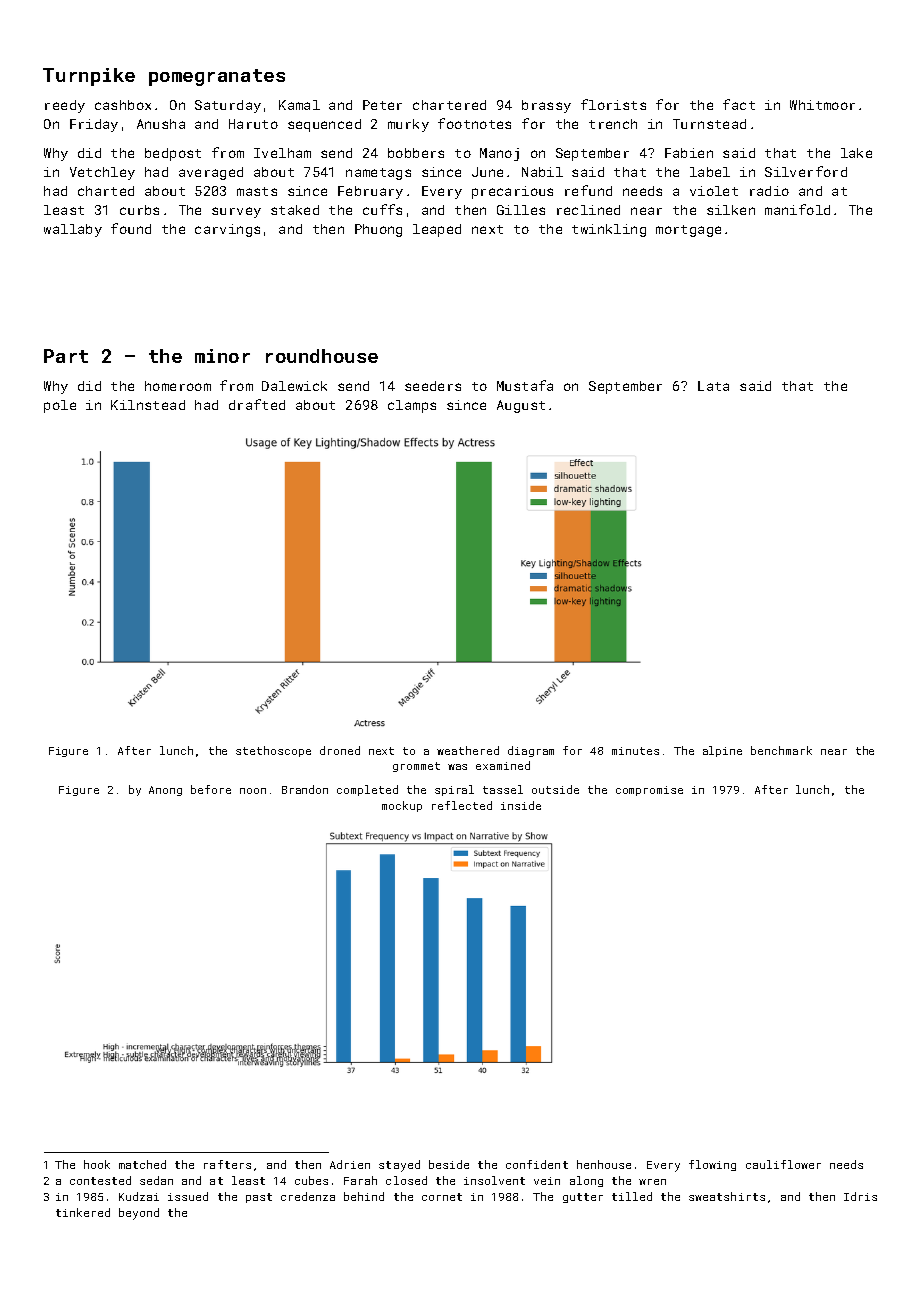  I want to click on Anong, so click(165, 791).
